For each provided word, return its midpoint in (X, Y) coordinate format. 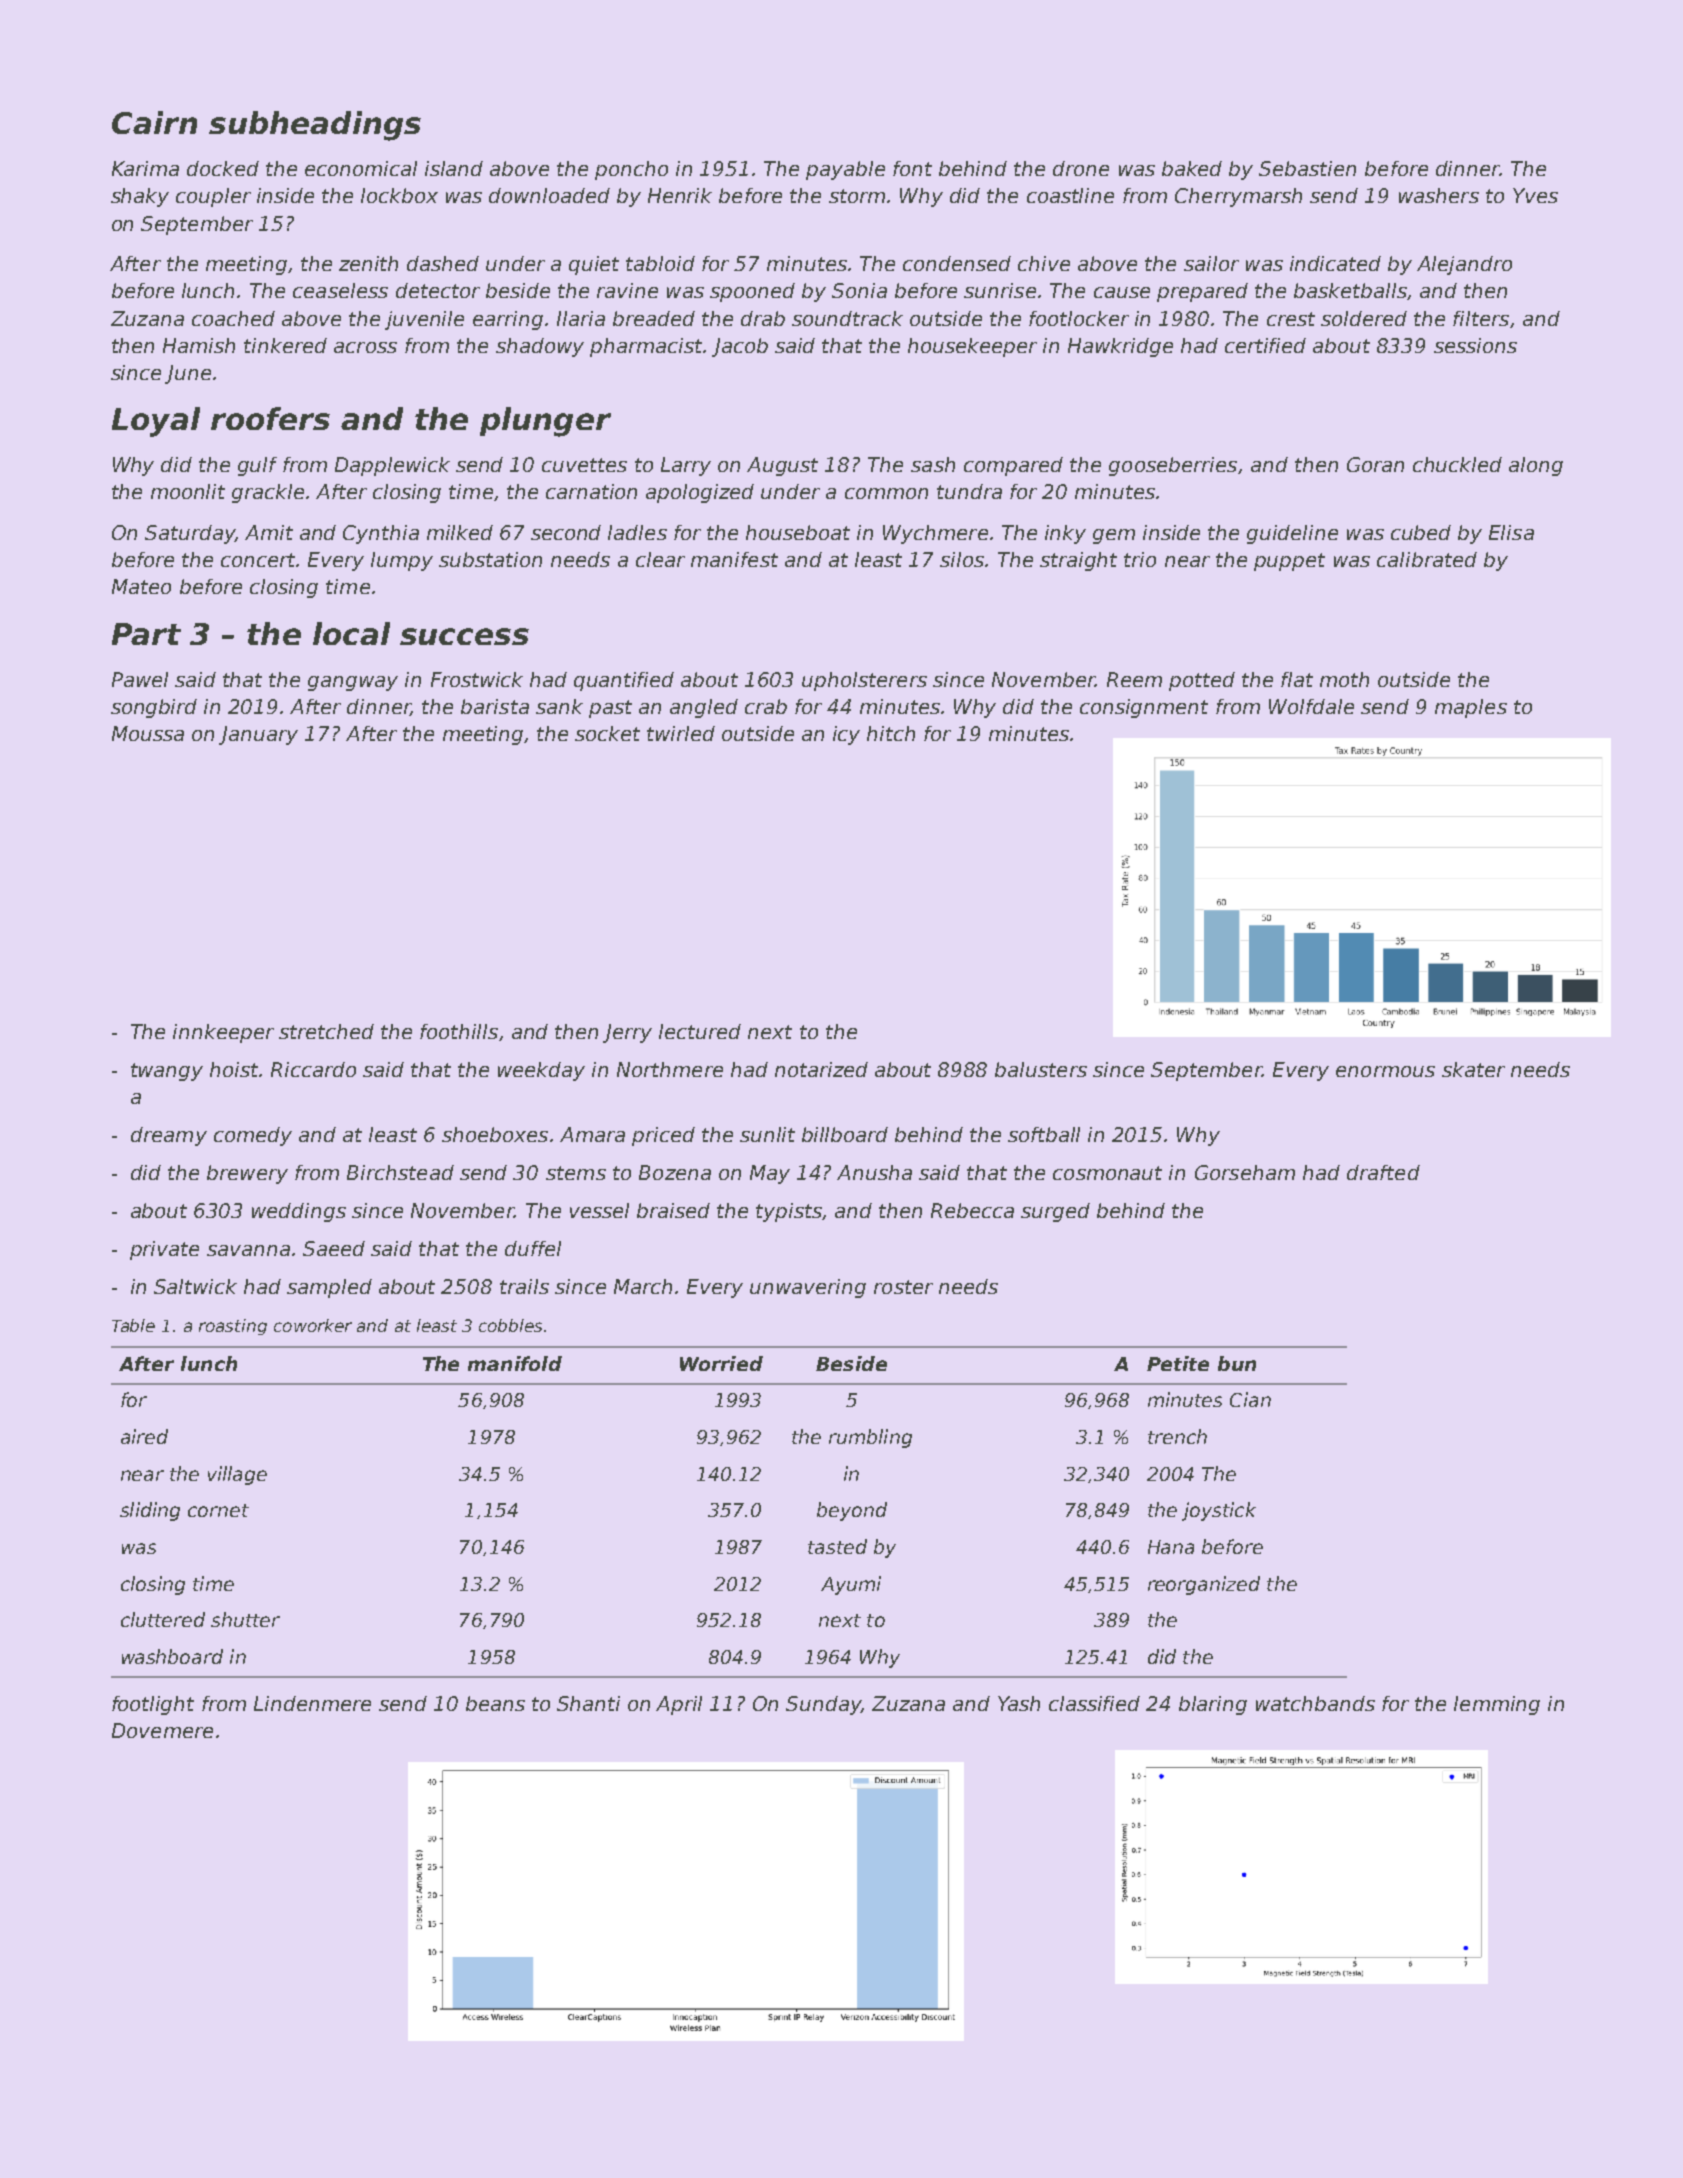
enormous (1385, 1071)
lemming (1497, 1705)
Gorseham (1245, 1172)
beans (495, 1703)
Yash (1019, 1703)
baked (1192, 168)
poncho (631, 170)
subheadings (315, 126)
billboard (845, 1134)
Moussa (148, 733)
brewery (247, 1174)
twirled (681, 733)
